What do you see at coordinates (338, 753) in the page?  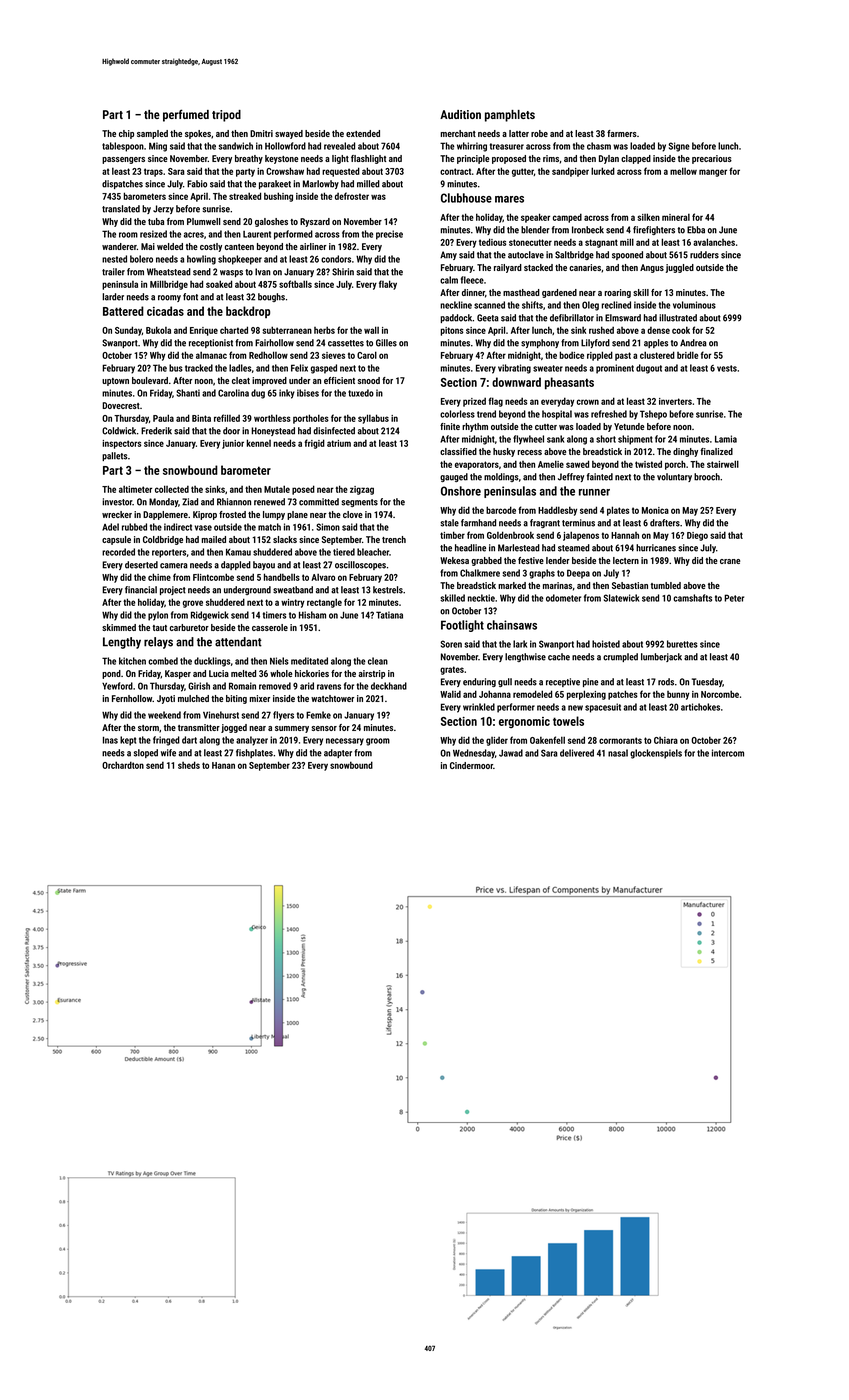 I see `adapter` at bounding box center [338, 753].
